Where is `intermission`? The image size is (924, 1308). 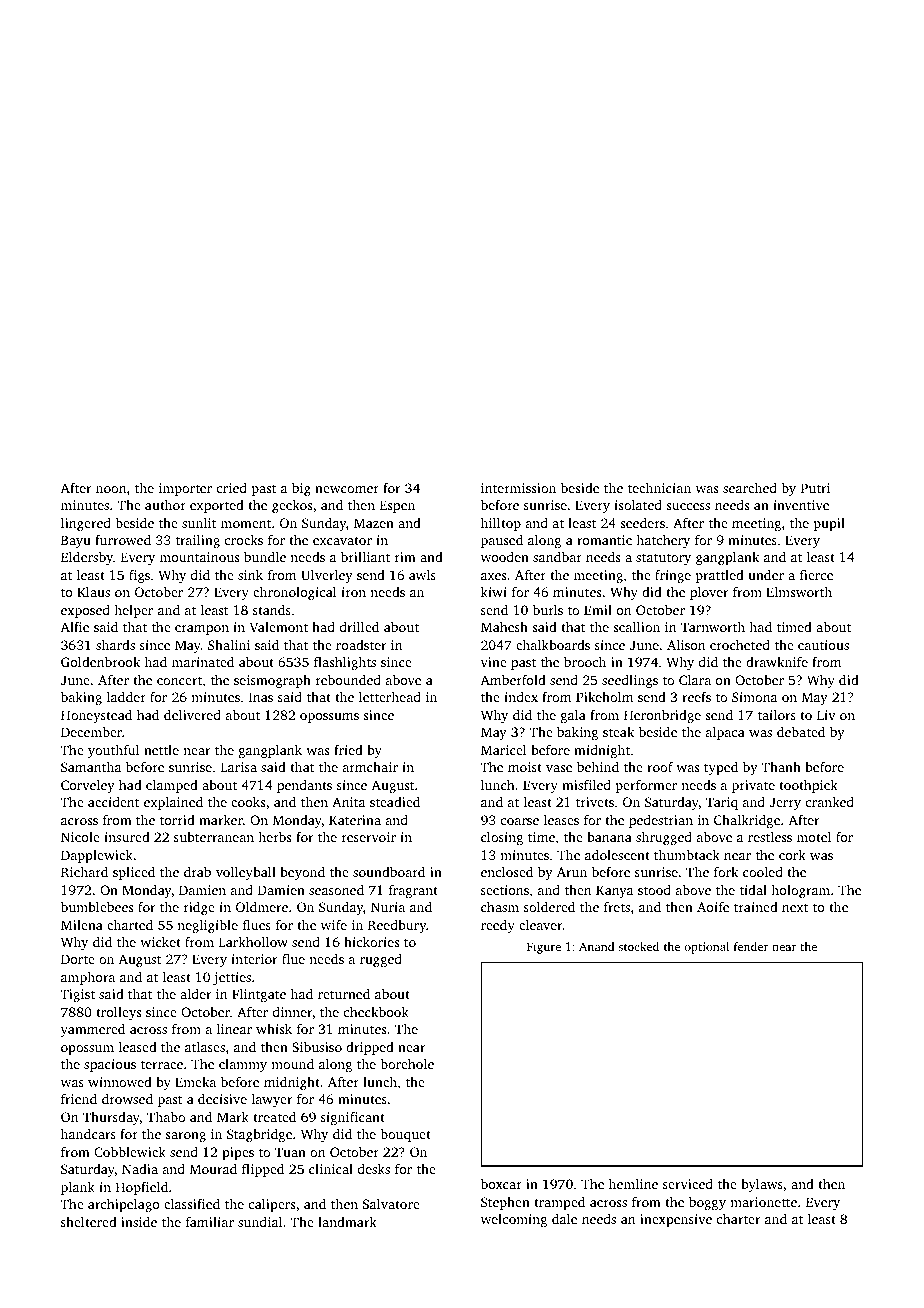
intermission is located at coordinates (518, 488).
